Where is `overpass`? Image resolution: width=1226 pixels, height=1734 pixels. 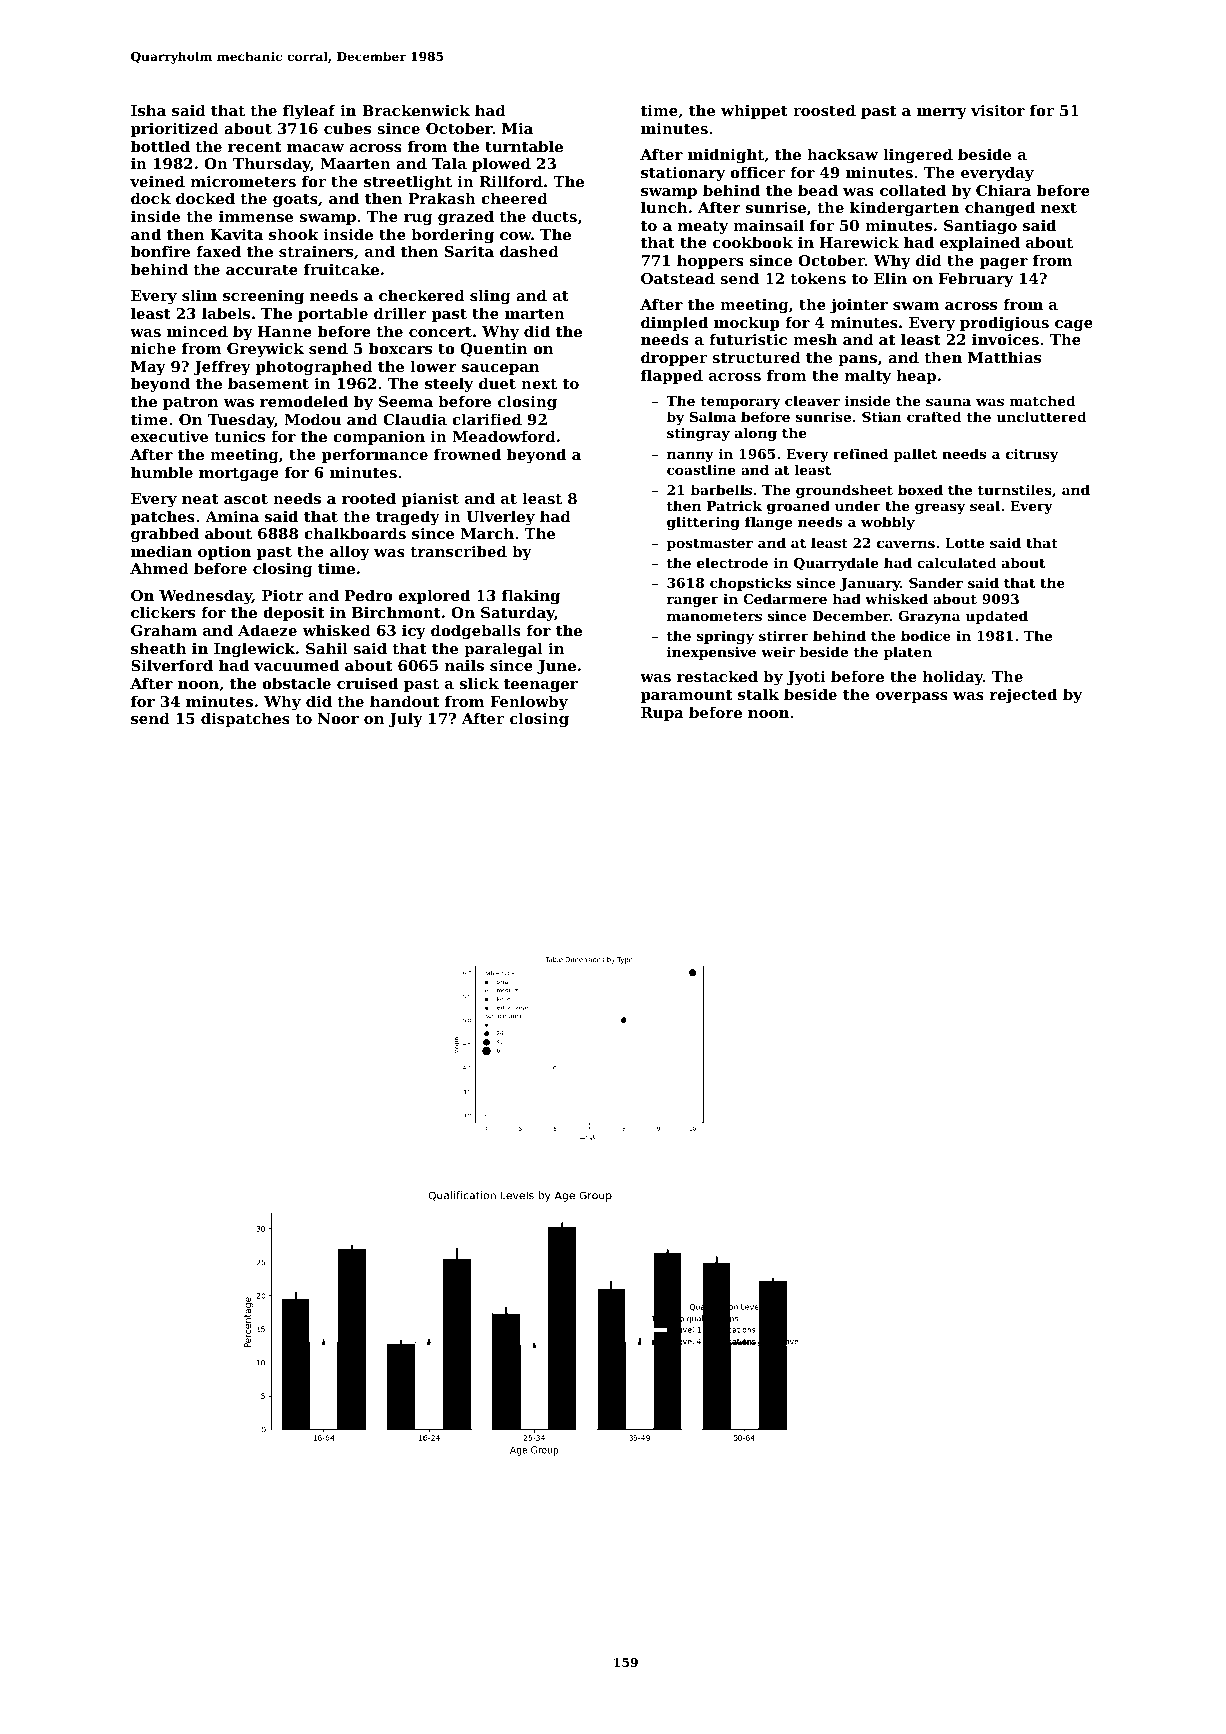 overpass is located at coordinates (912, 697).
